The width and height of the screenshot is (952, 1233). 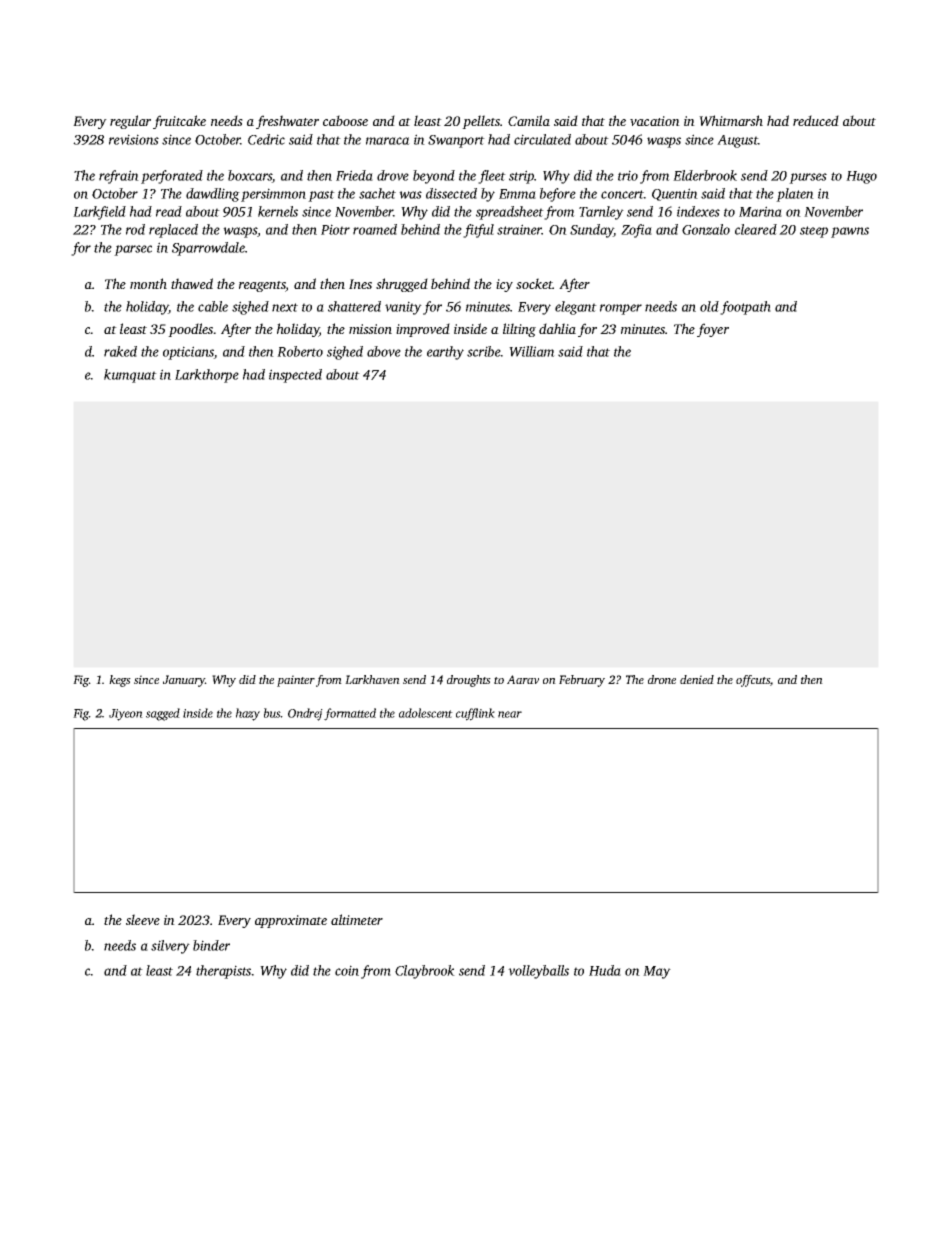 I want to click on sagged, so click(x=163, y=714).
